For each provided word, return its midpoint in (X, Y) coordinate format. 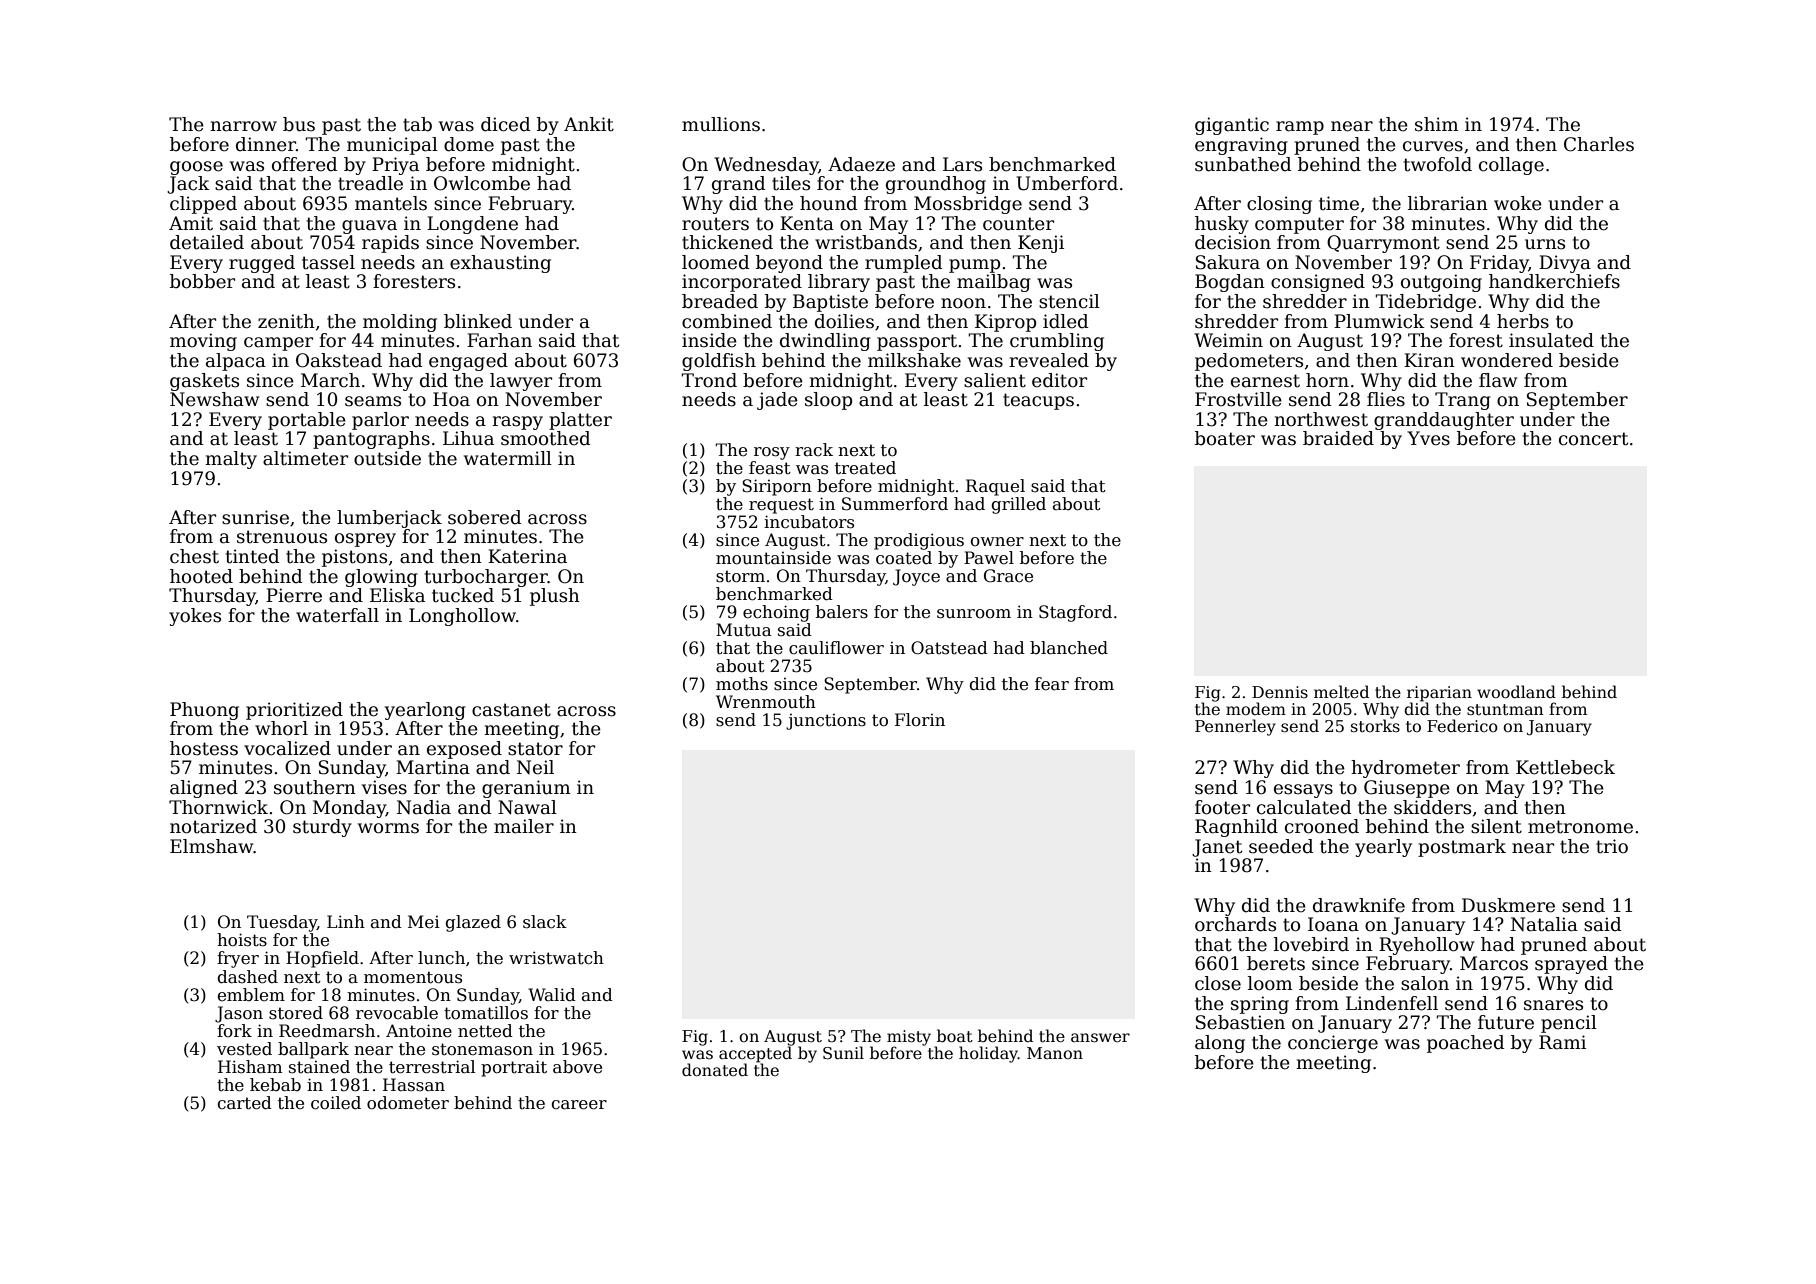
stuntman (1505, 710)
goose (196, 168)
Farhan (499, 340)
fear (1052, 684)
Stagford (1075, 613)
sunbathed (1243, 164)
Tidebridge (1425, 303)
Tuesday (282, 923)
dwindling (825, 342)
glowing (381, 578)
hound (829, 203)
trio (1612, 846)
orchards (1235, 924)
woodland (1516, 692)
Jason (239, 1014)
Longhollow (462, 617)
